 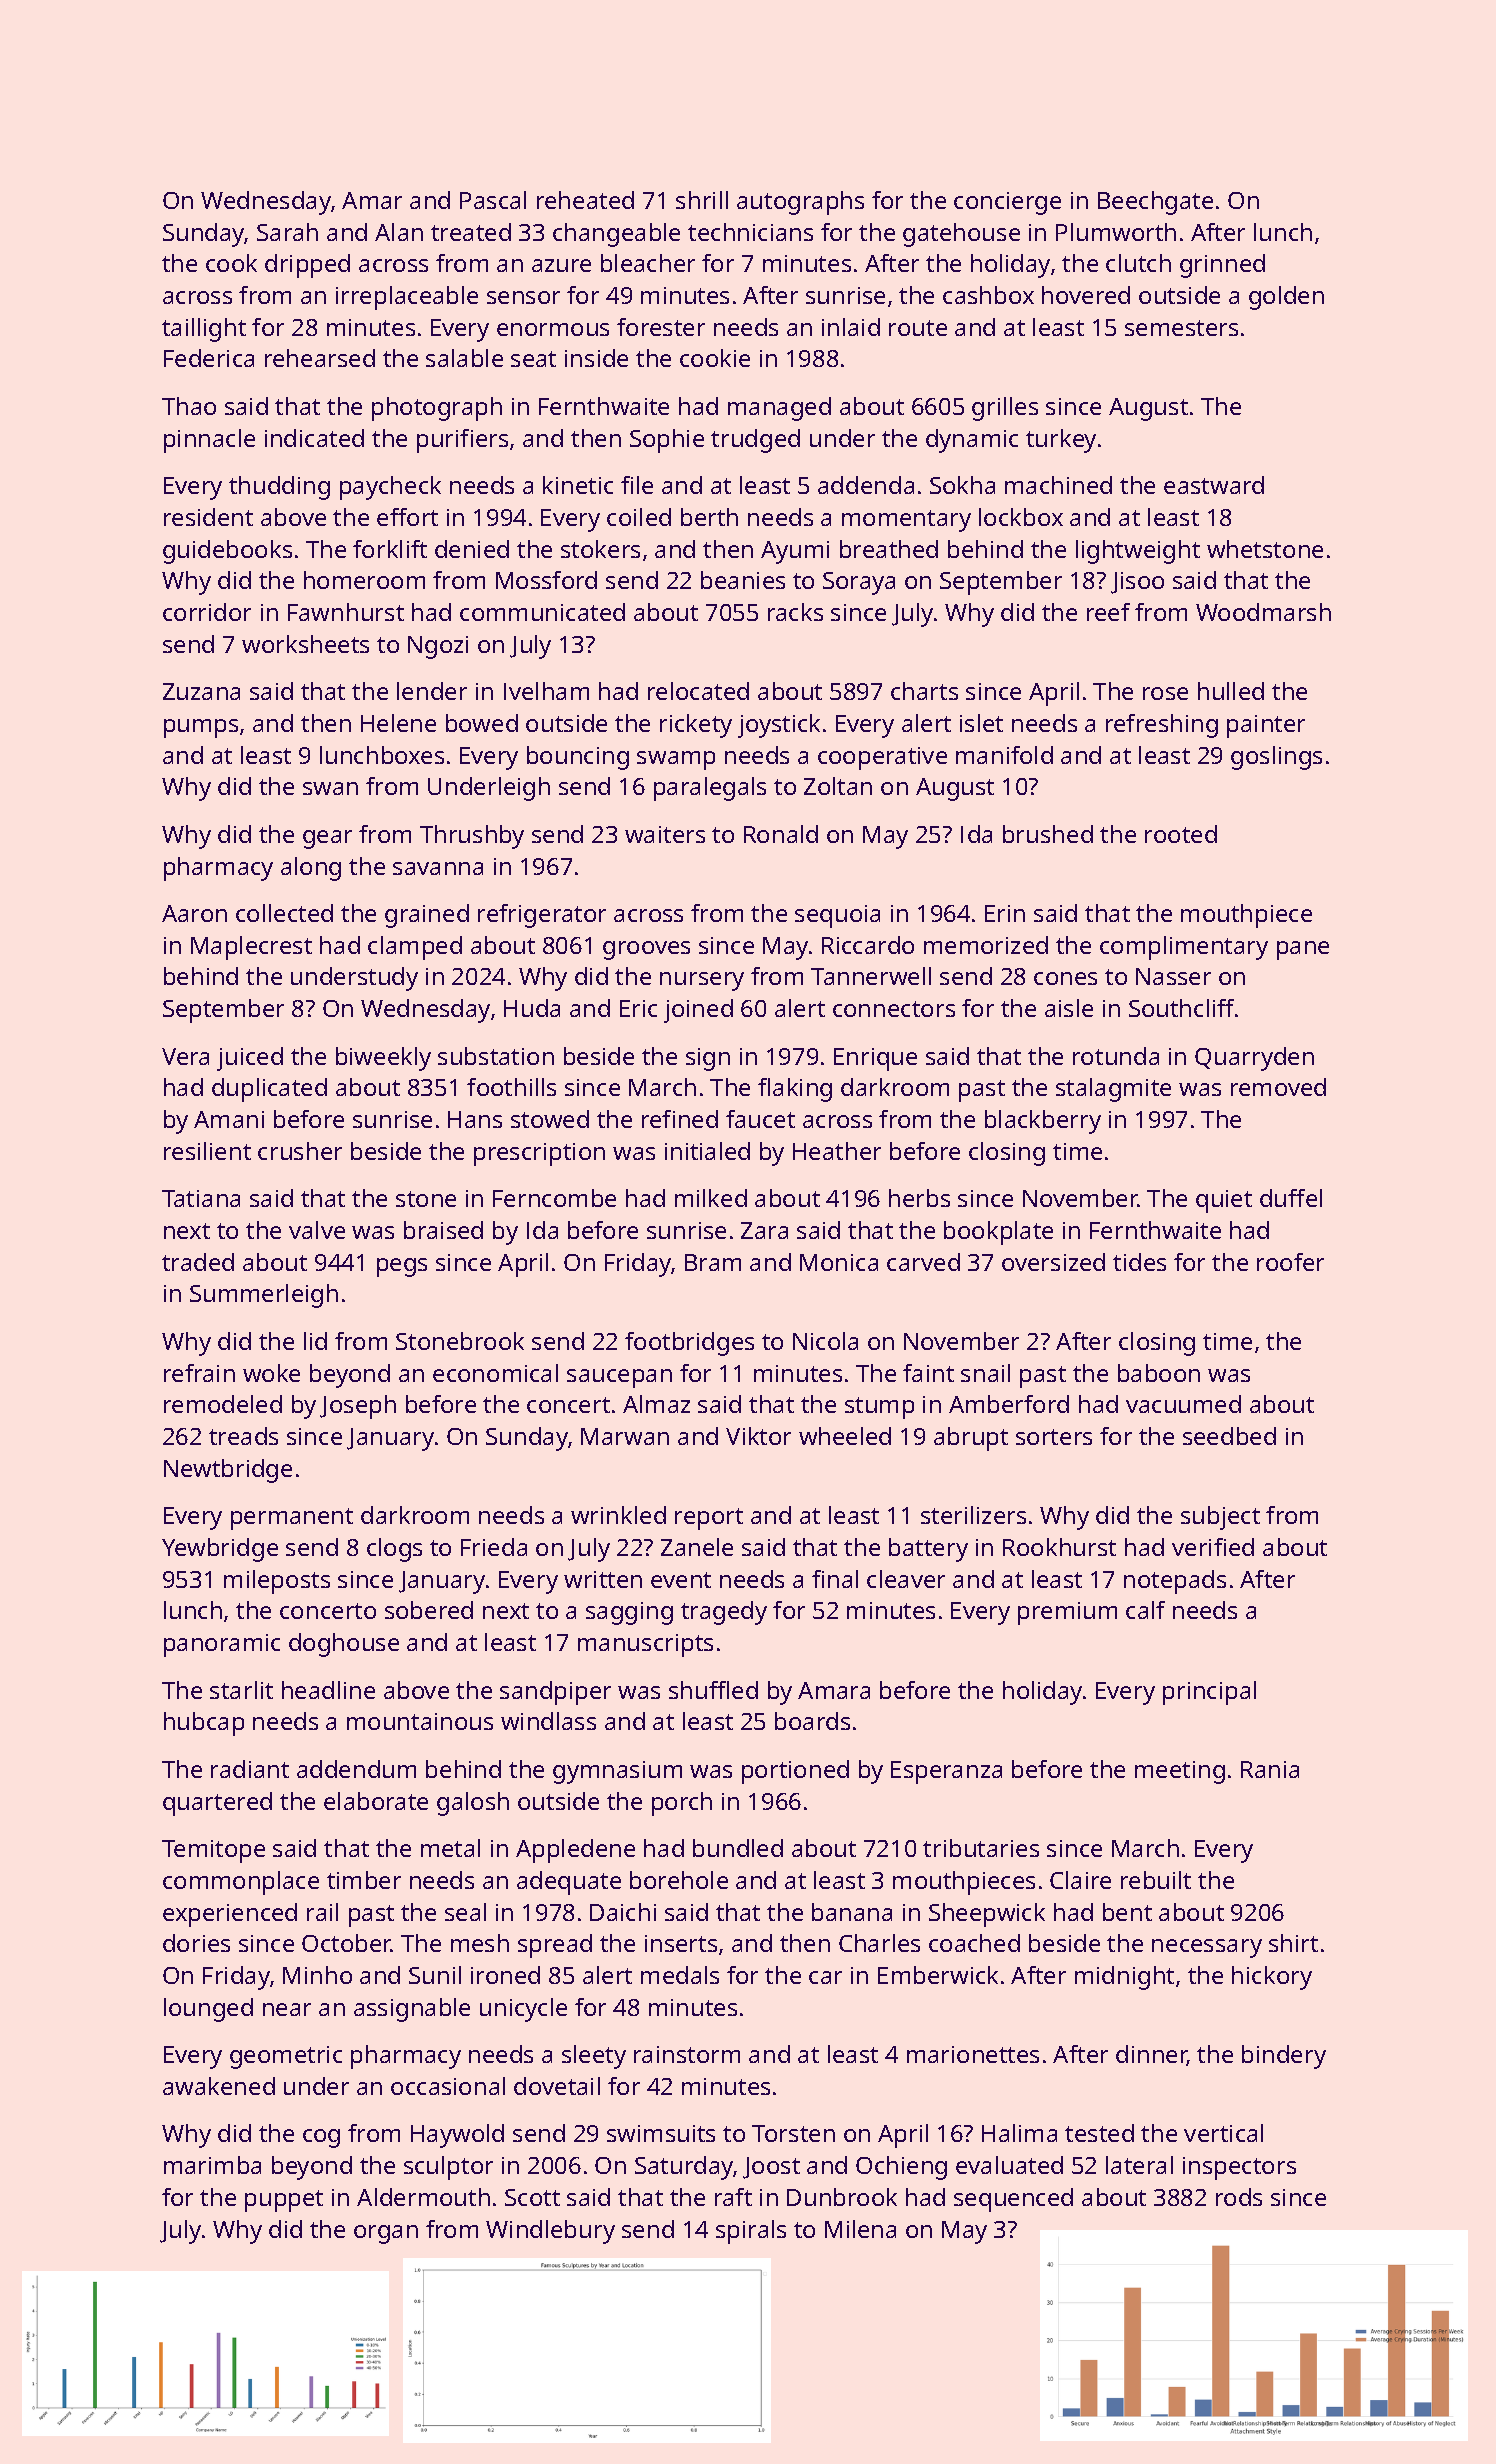 I want to click on portioned, so click(x=795, y=1772).
